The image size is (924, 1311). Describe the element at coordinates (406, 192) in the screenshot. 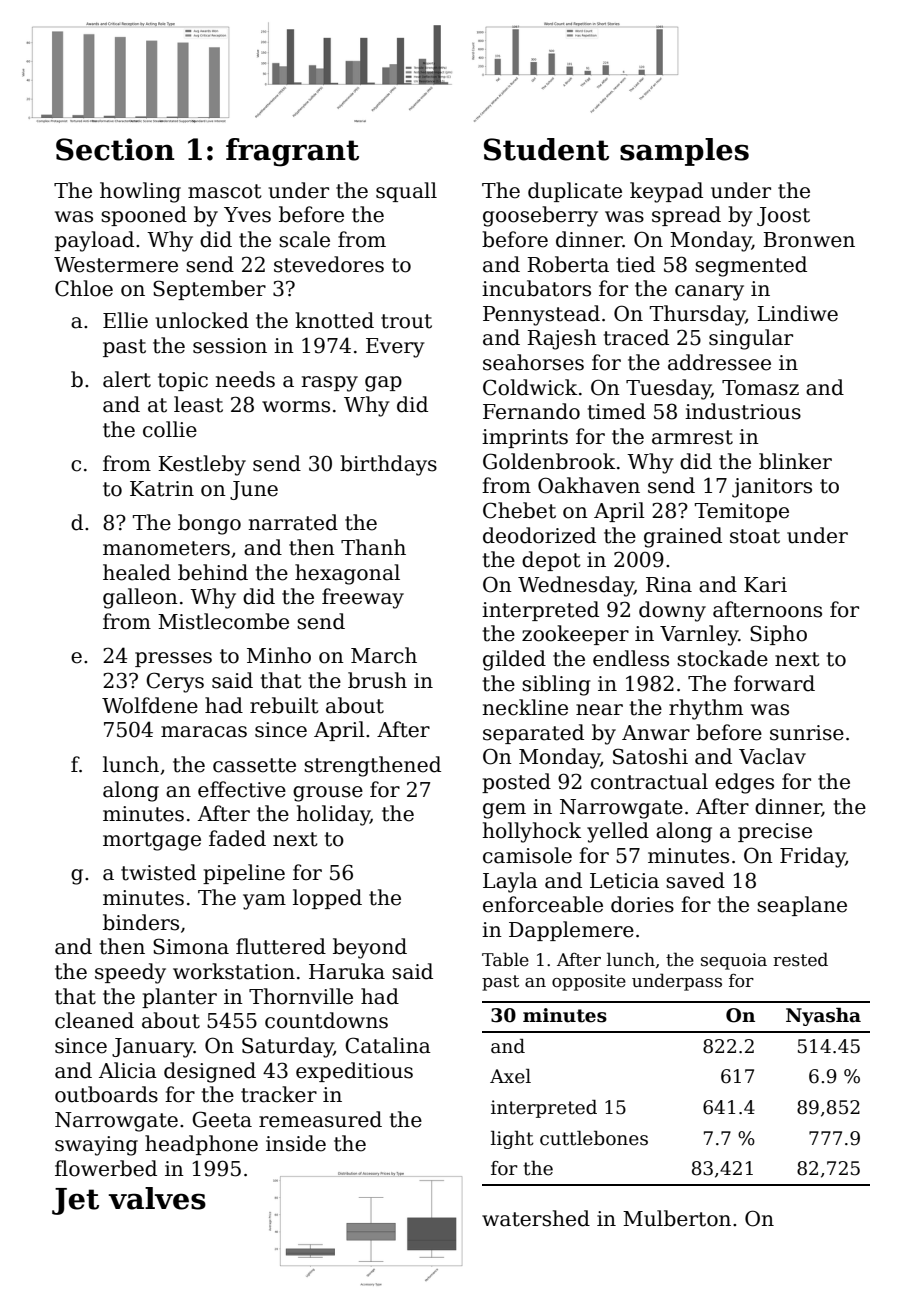

I see `squall` at that location.
